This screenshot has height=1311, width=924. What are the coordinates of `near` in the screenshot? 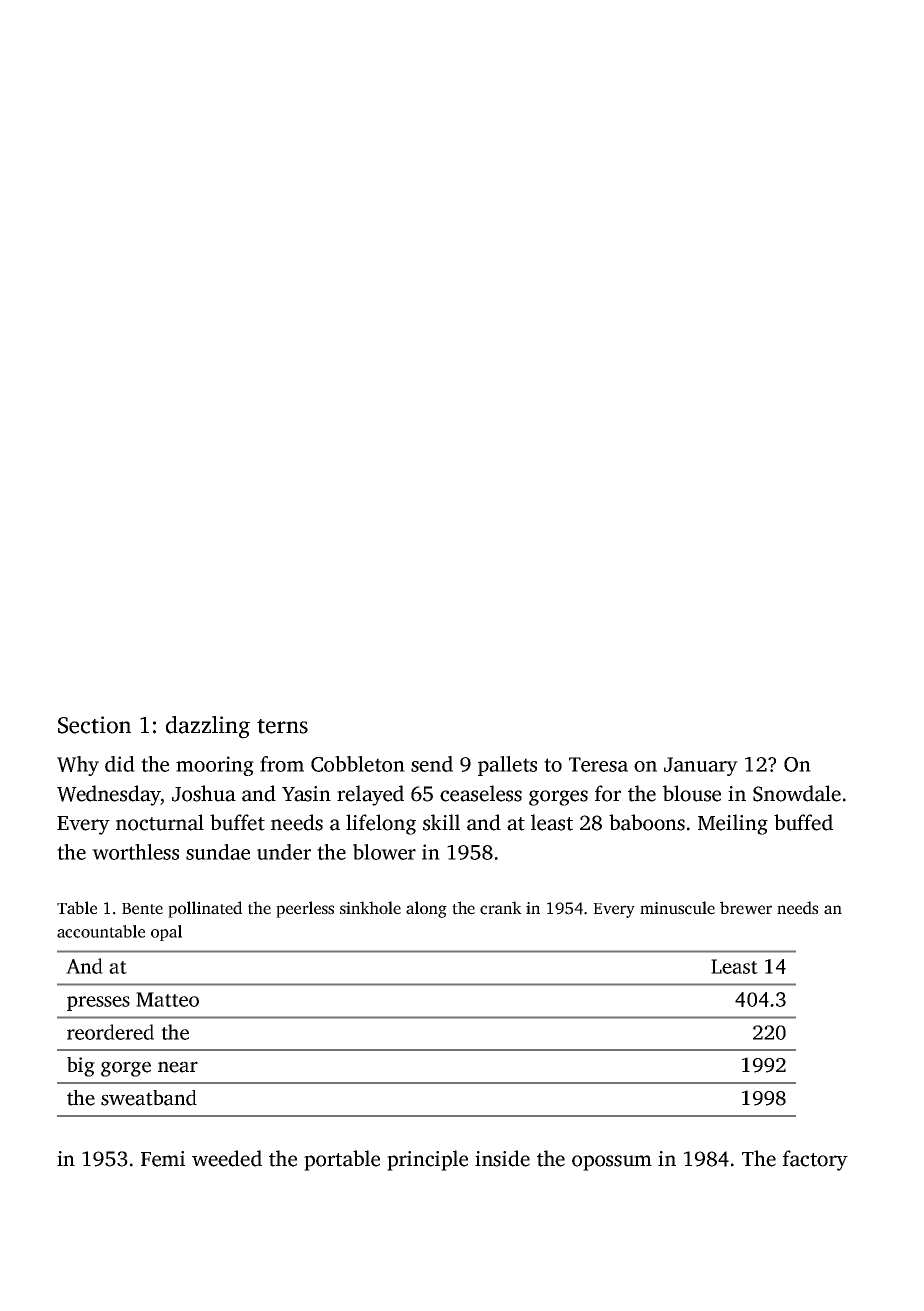 It's located at (178, 1067).
